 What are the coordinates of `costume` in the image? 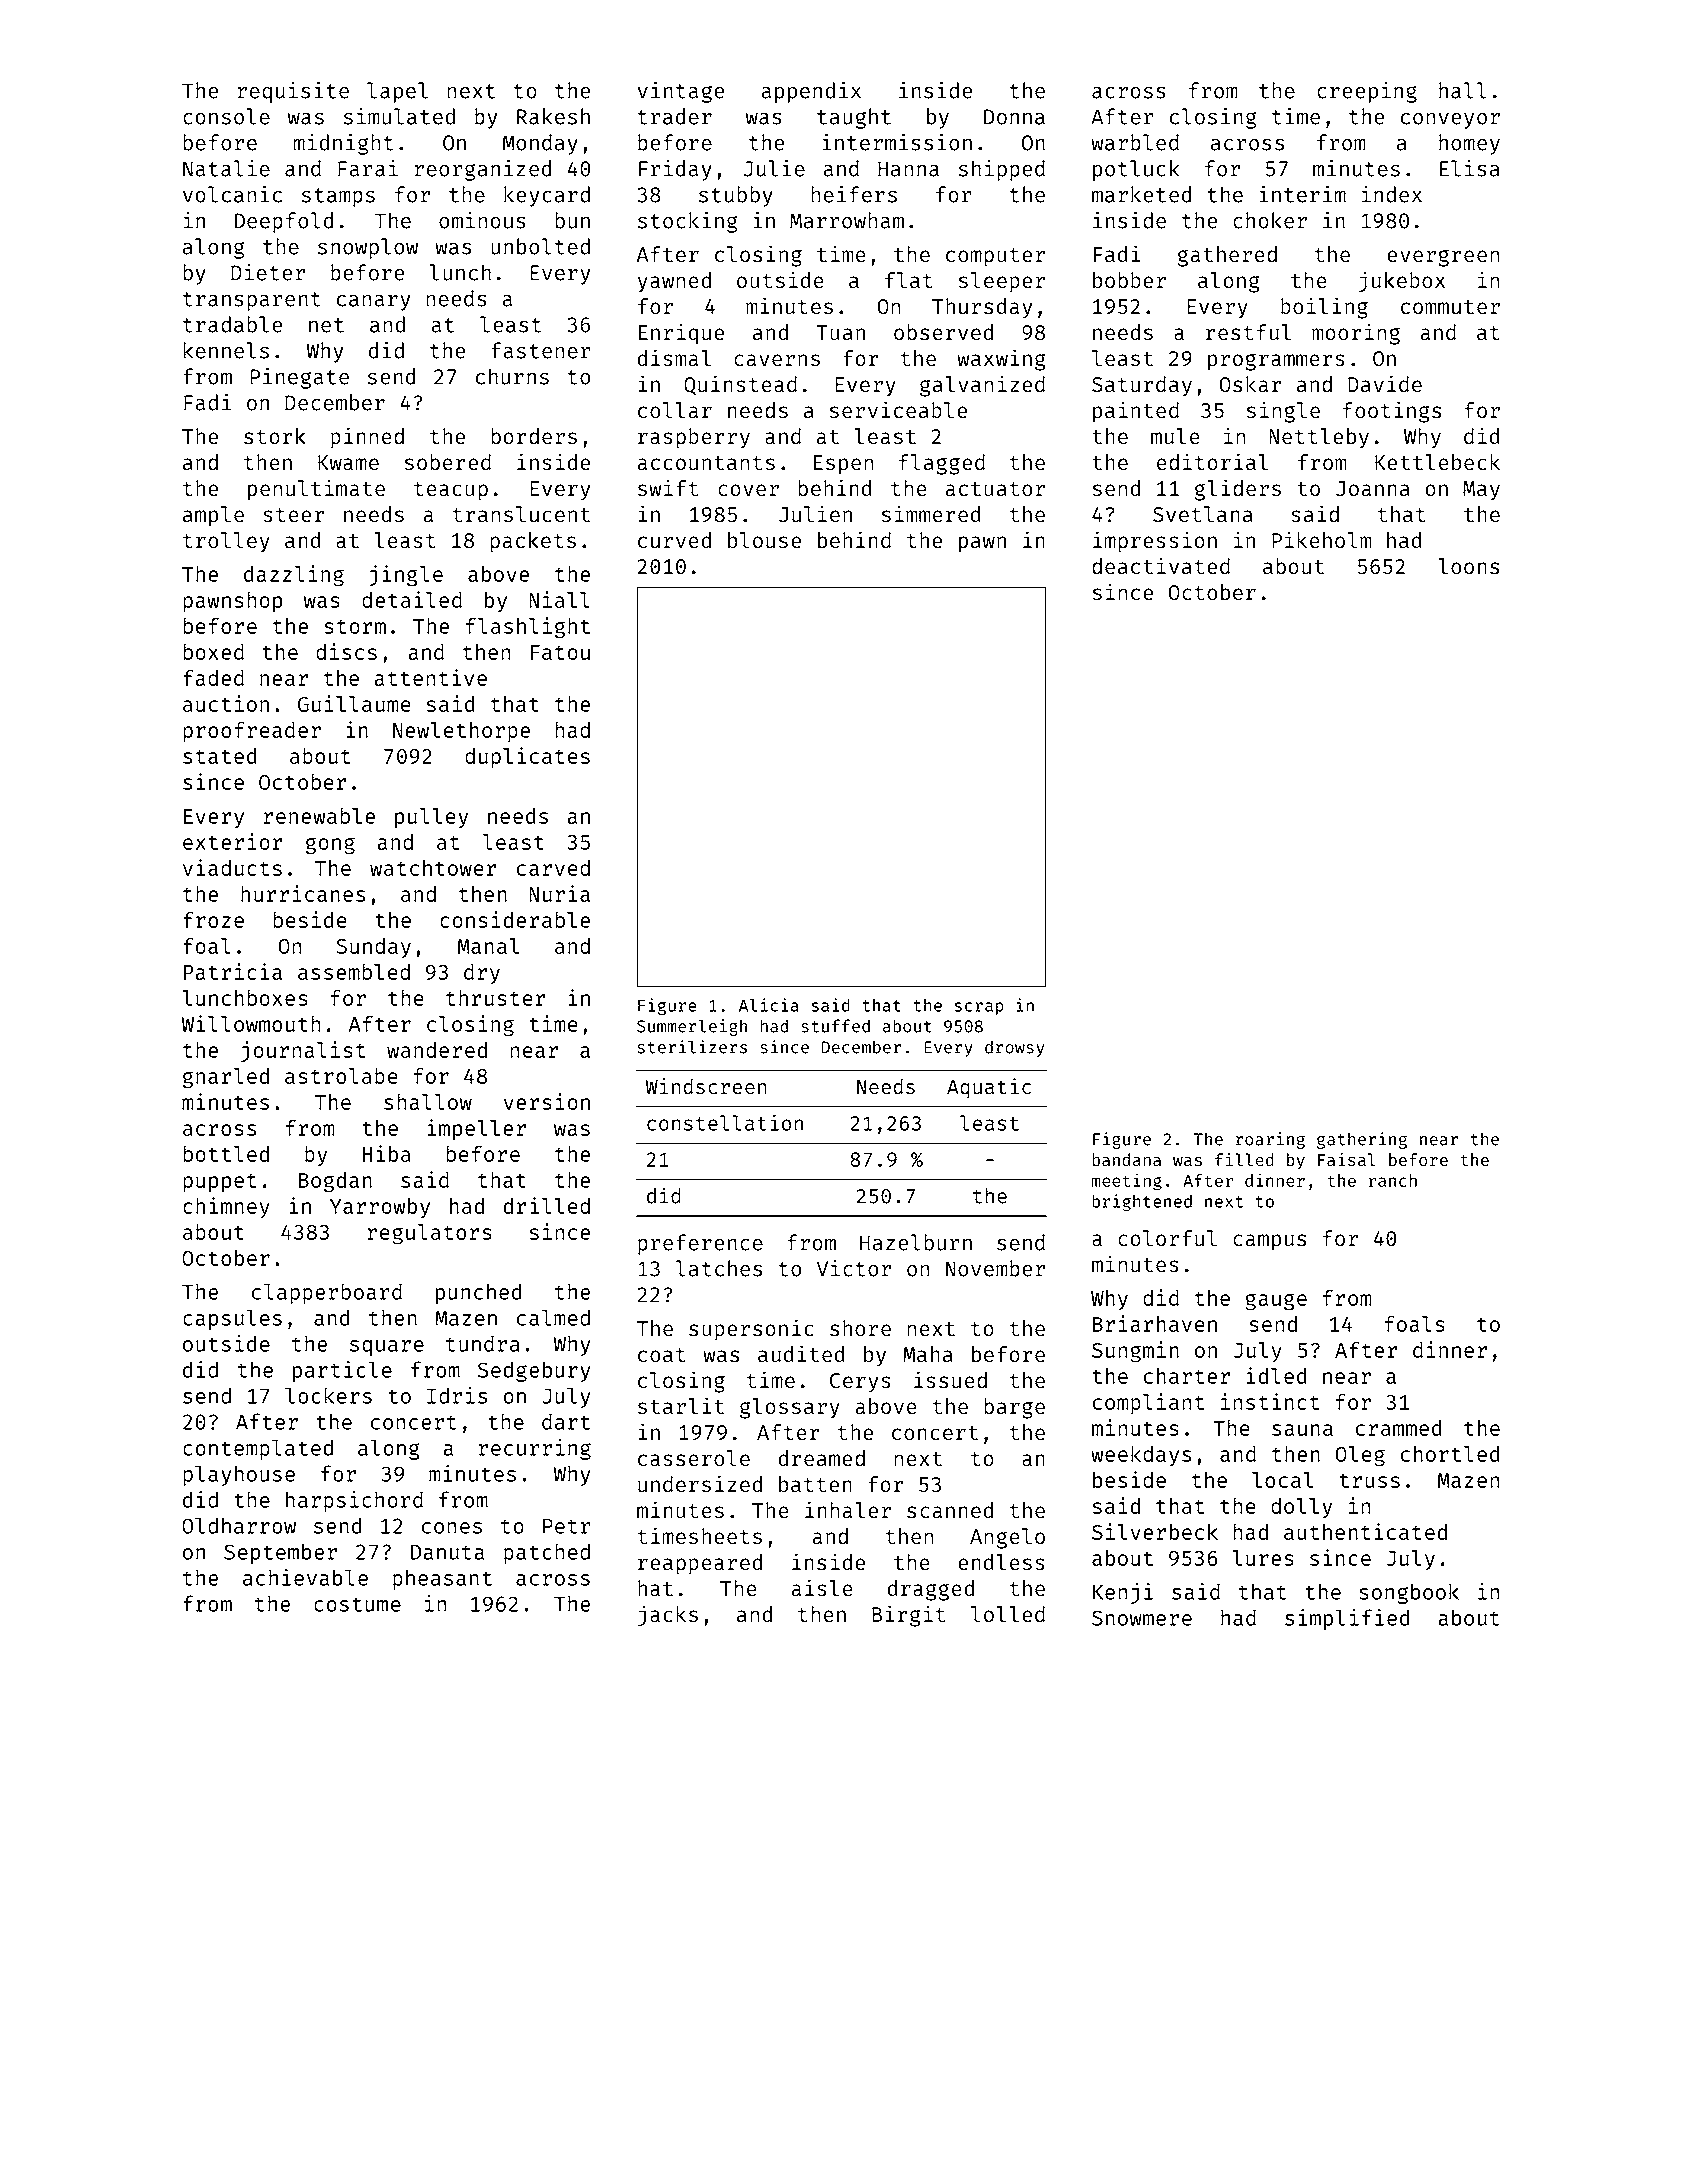 It's located at (357, 1604).
